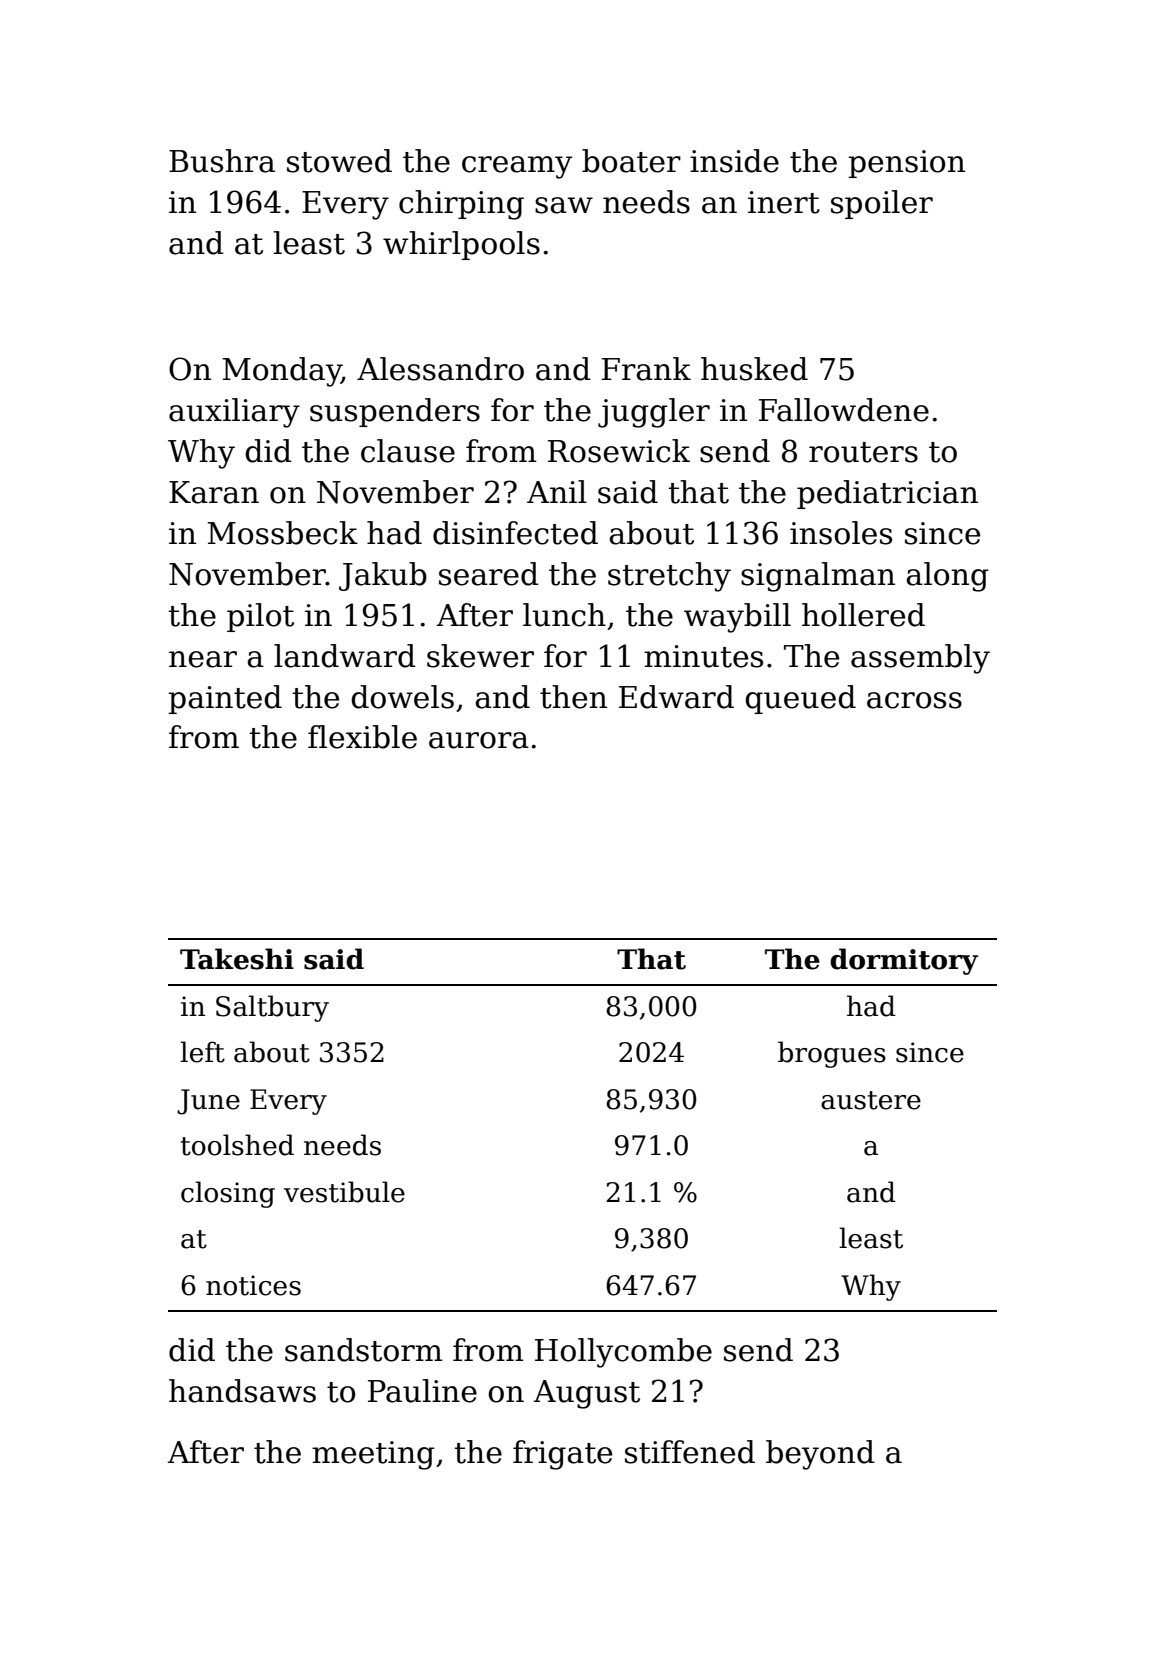 The image size is (1165, 1654). What do you see at coordinates (844, 410) in the document?
I see `Fallowdene` at bounding box center [844, 410].
